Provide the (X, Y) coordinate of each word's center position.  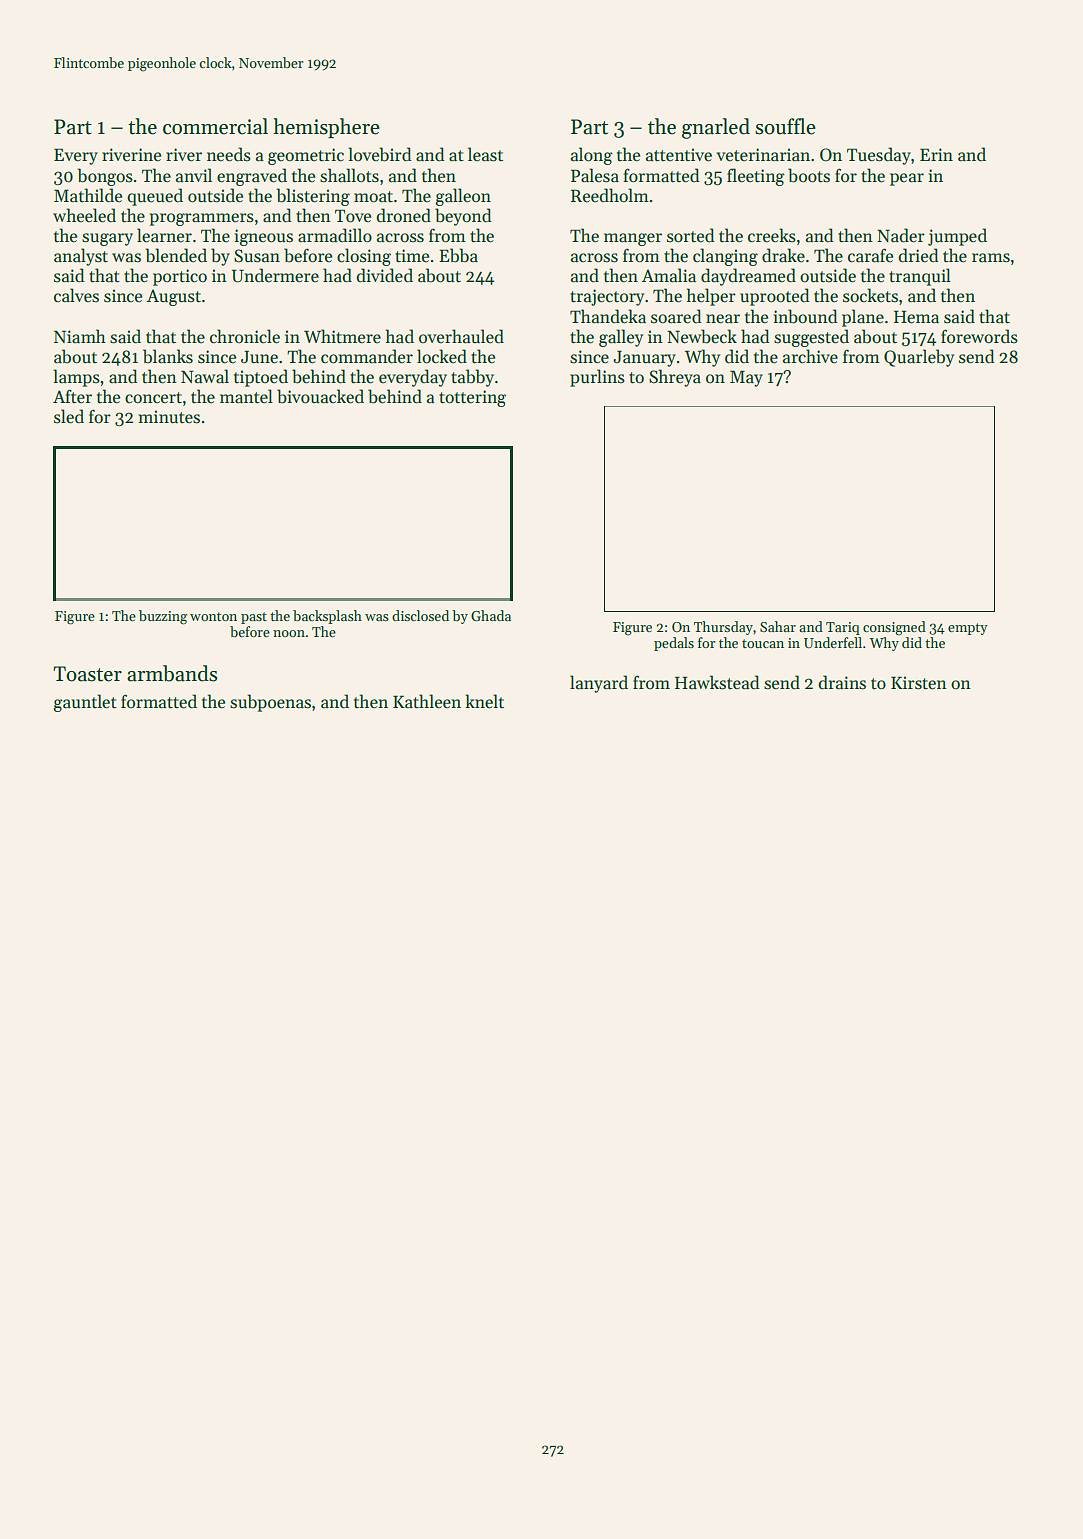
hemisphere (326, 128)
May (746, 378)
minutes (169, 417)
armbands (172, 673)
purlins (597, 378)
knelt (484, 701)
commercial (215, 126)
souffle (785, 126)
